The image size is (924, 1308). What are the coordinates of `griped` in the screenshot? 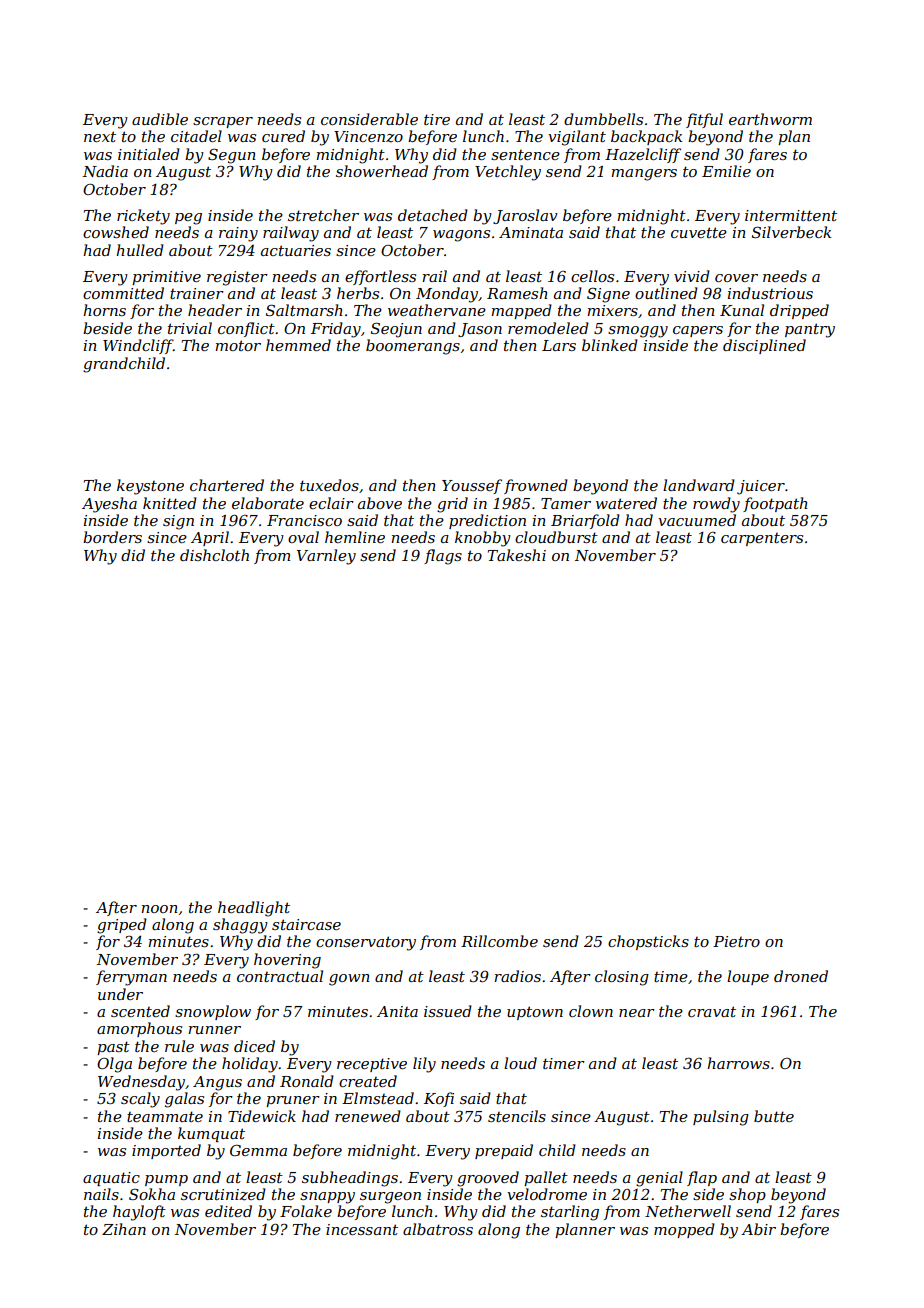 It's located at (122, 926).
